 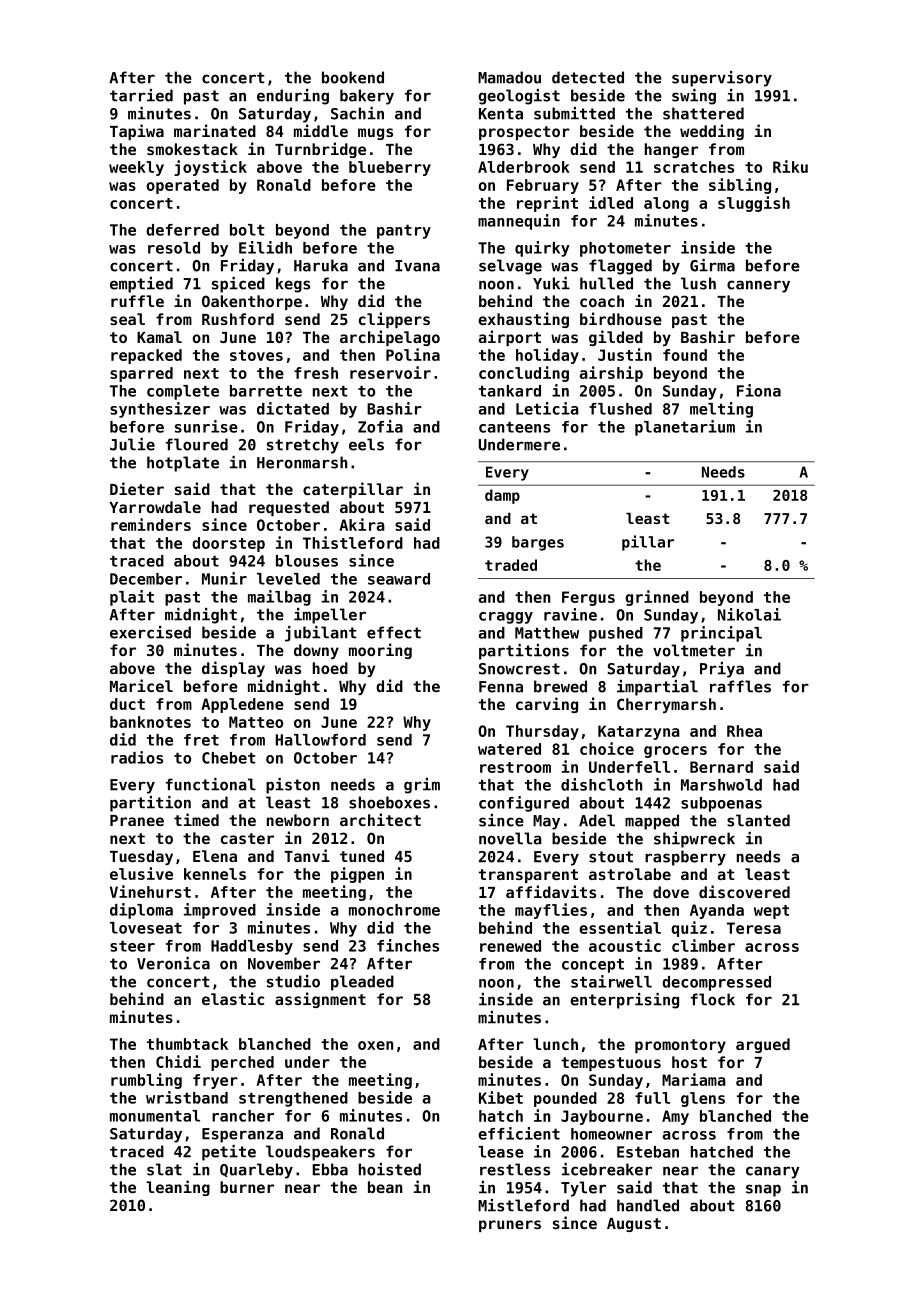 What do you see at coordinates (773, 1172) in the screenshot?
I see `canary` at bounding box center [773, 1172].
